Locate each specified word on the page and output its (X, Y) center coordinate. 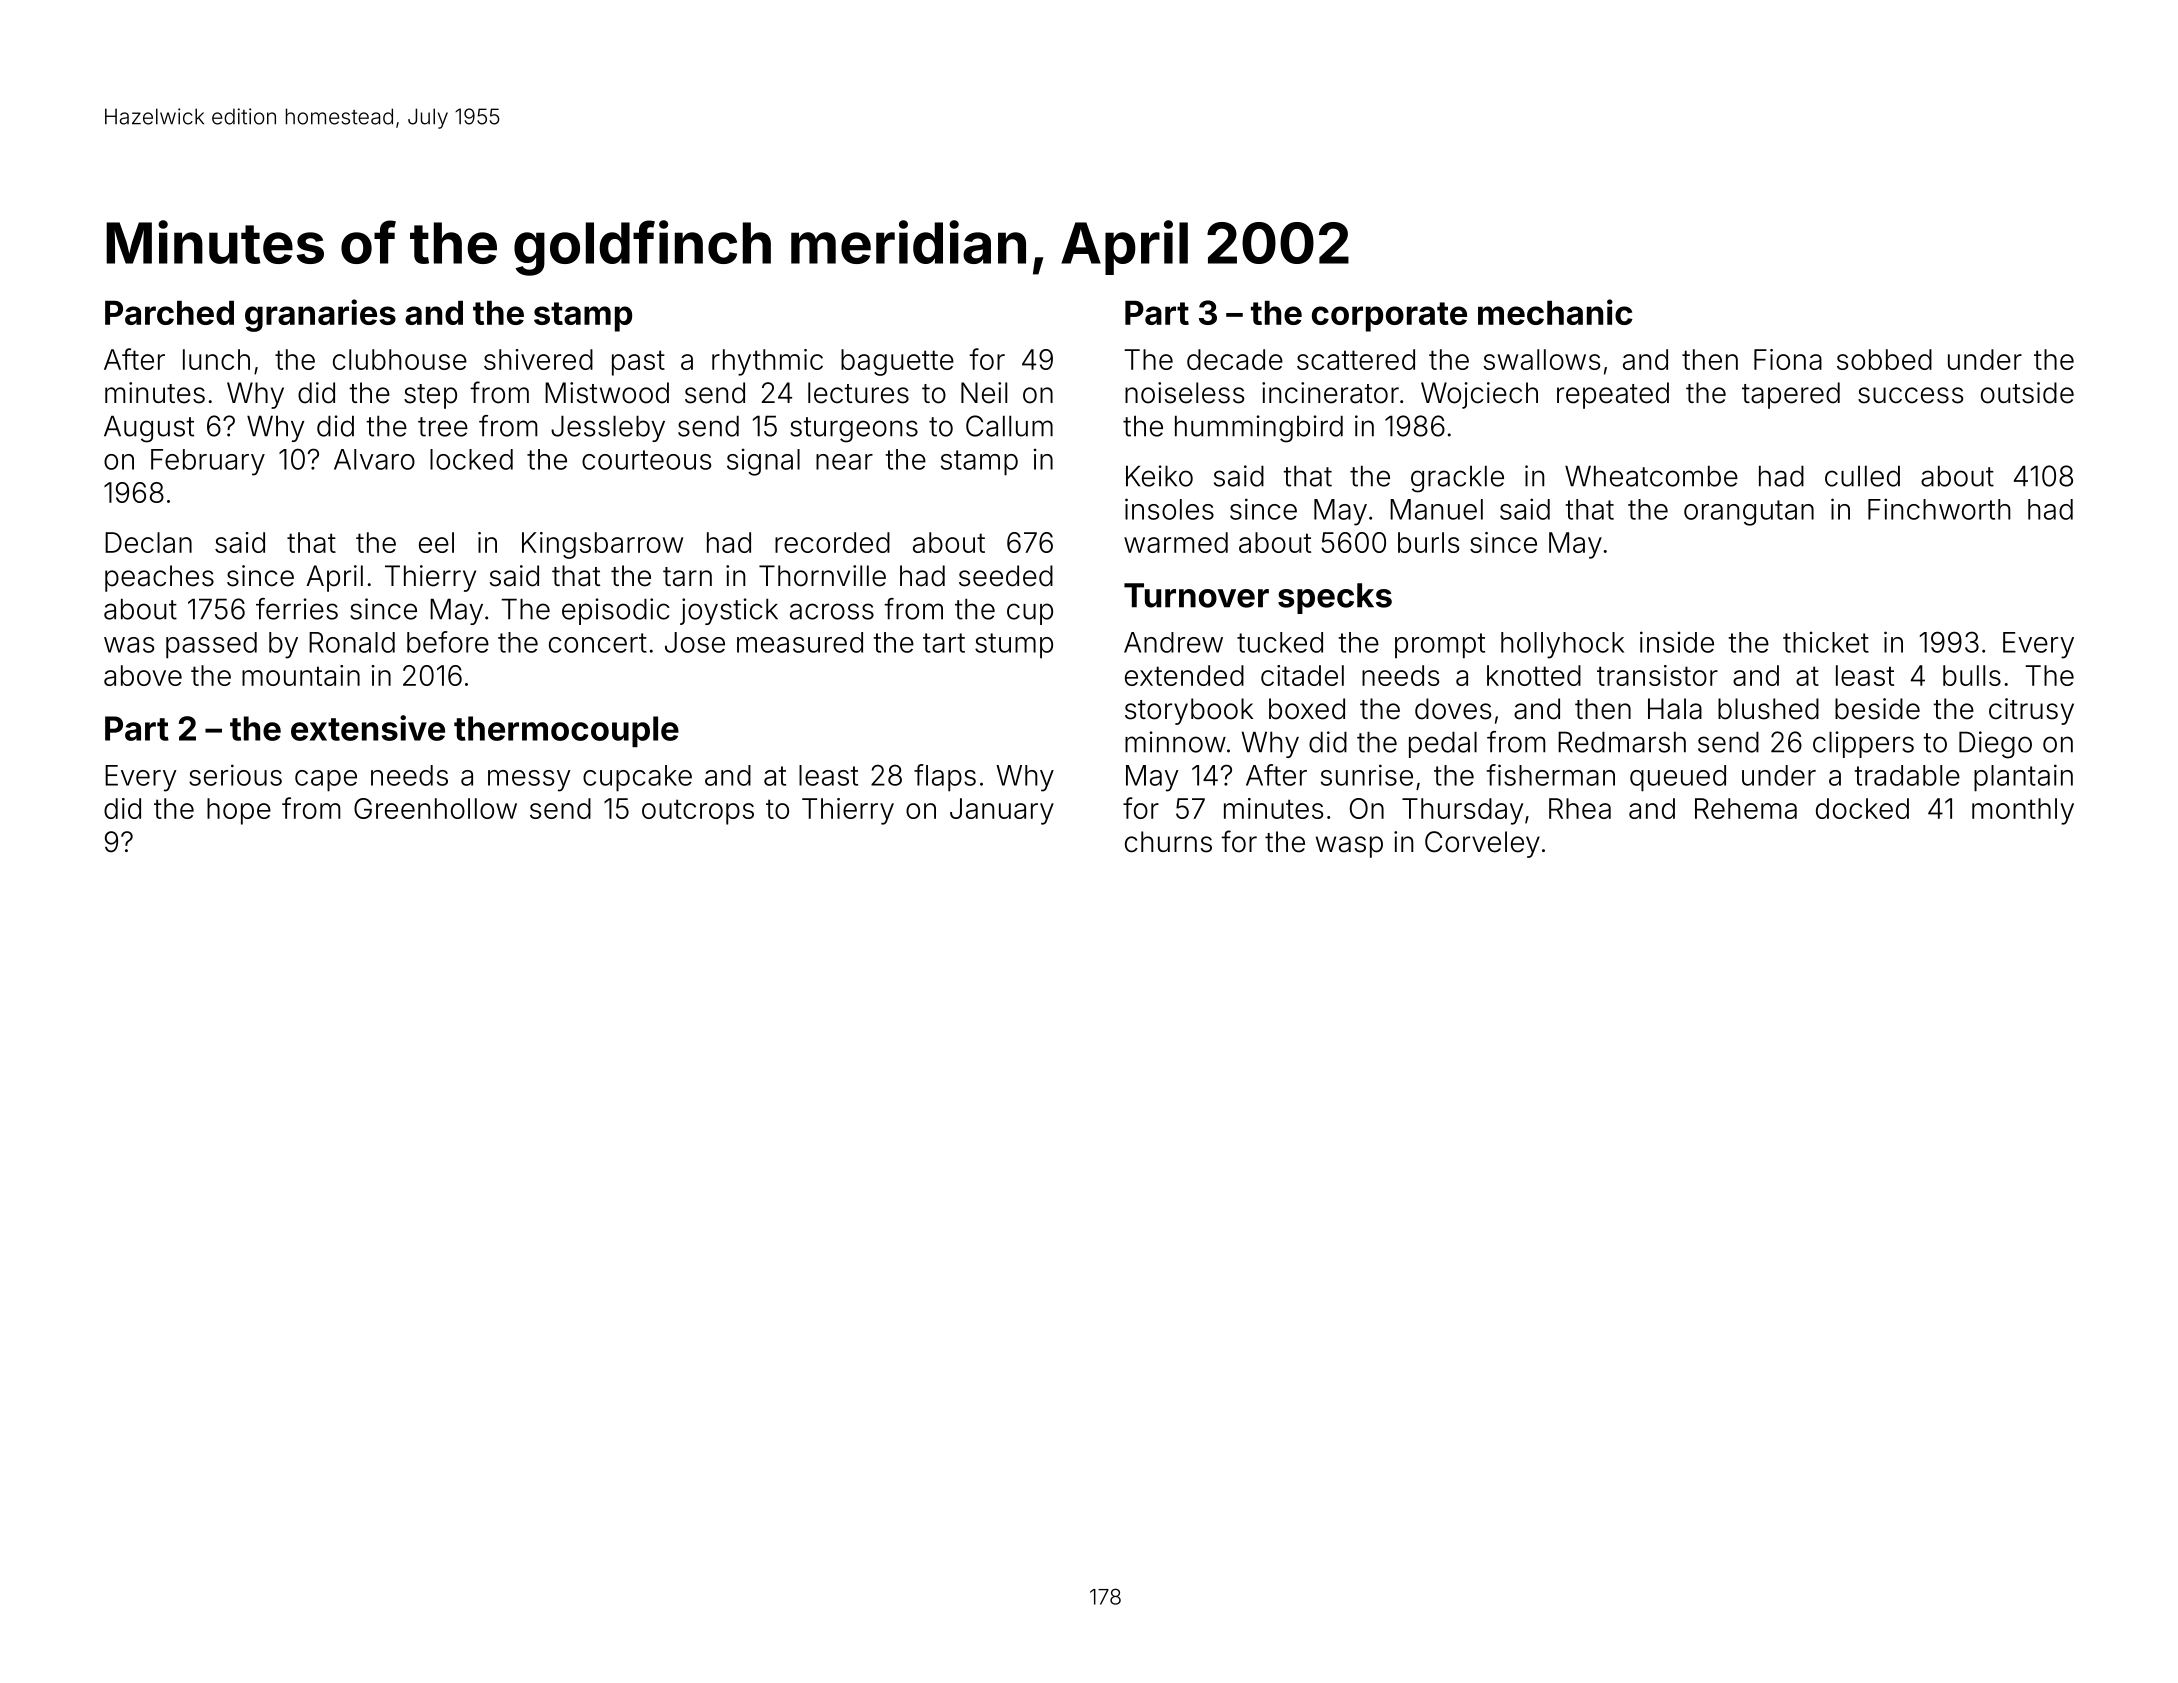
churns (1168, 842)
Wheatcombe (1651, 476)
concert (598, 643)
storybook (1189, 711)
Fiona (1788, 359)
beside (1877, 709)
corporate (1389, 317)
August (149, 429)
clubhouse (400, 359)
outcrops (698, 812)
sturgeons (854, 430)
